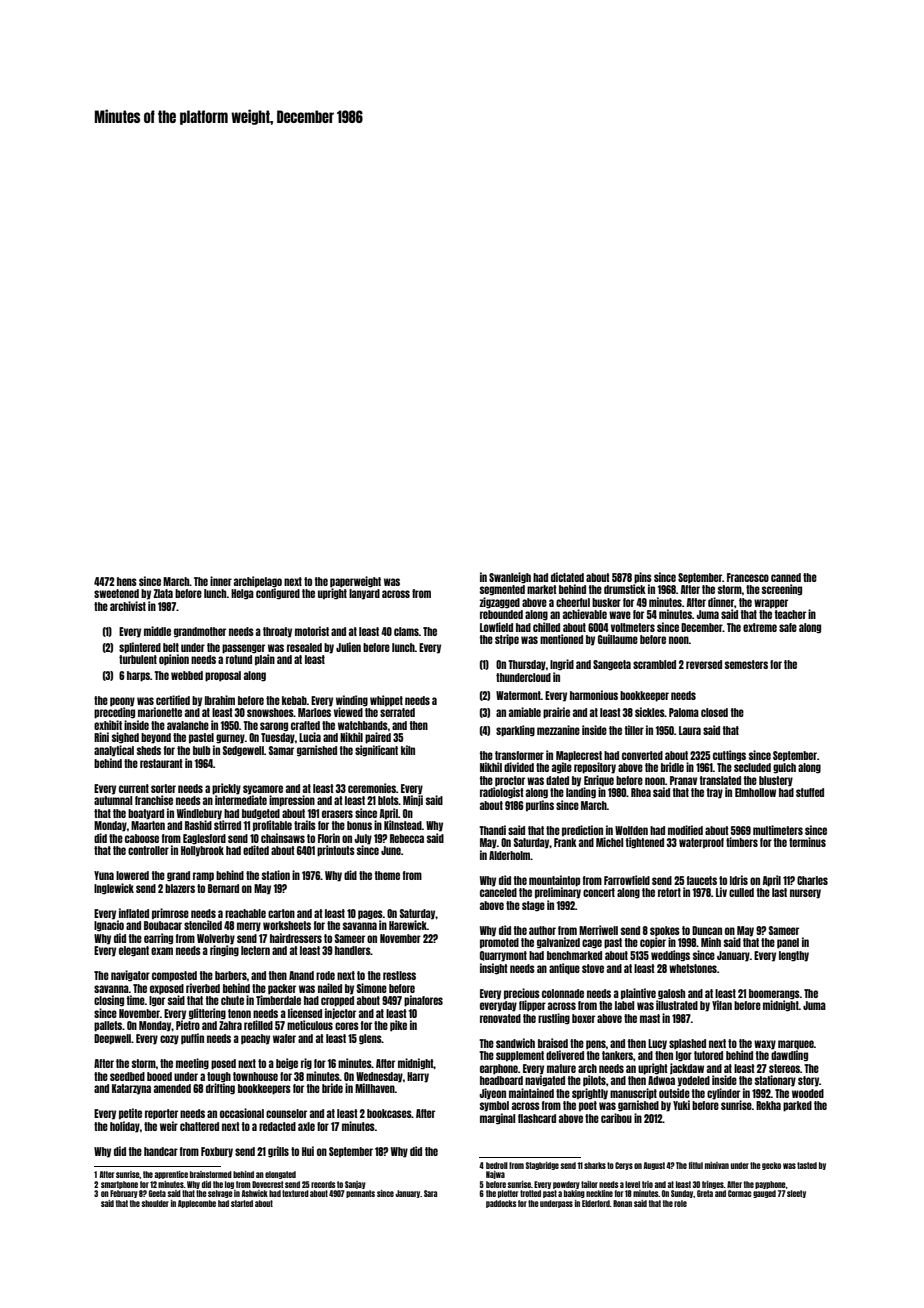 The height and width of the page is (1308, 924). I want to click on pennants, so click(360, 1194).
